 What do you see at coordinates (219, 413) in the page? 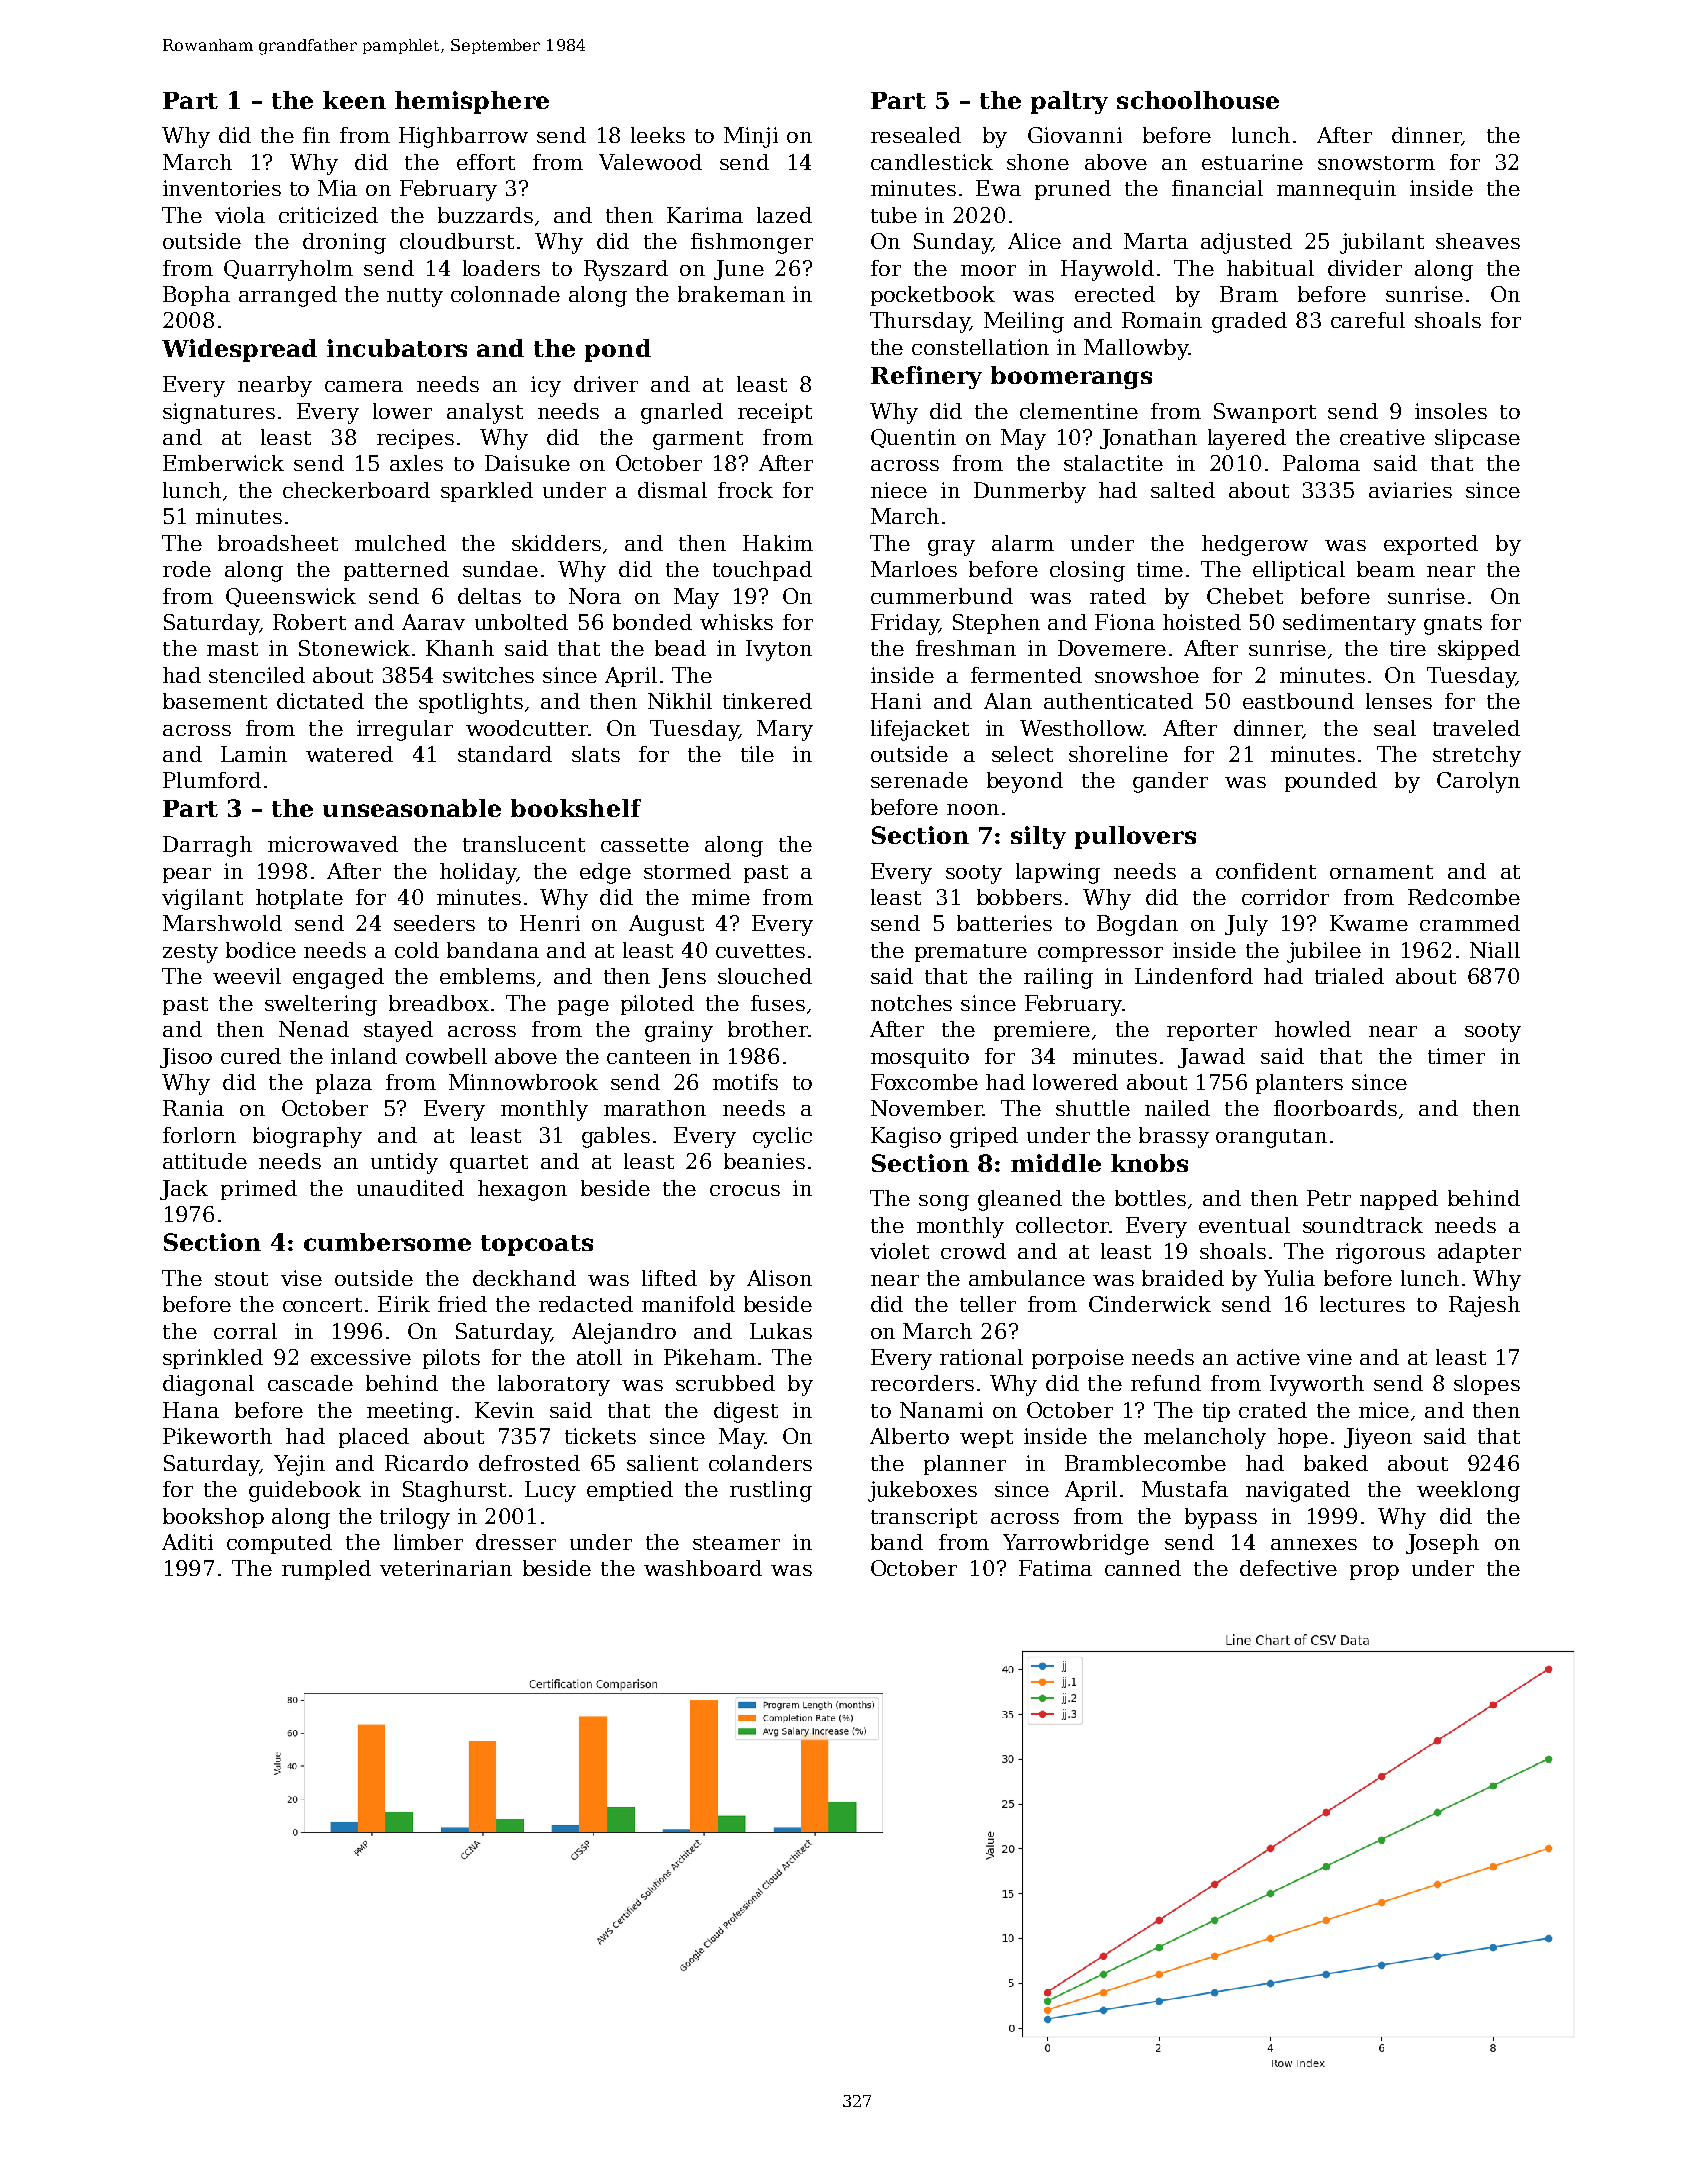
I see `signatures` at bounding box center [219, 413].
